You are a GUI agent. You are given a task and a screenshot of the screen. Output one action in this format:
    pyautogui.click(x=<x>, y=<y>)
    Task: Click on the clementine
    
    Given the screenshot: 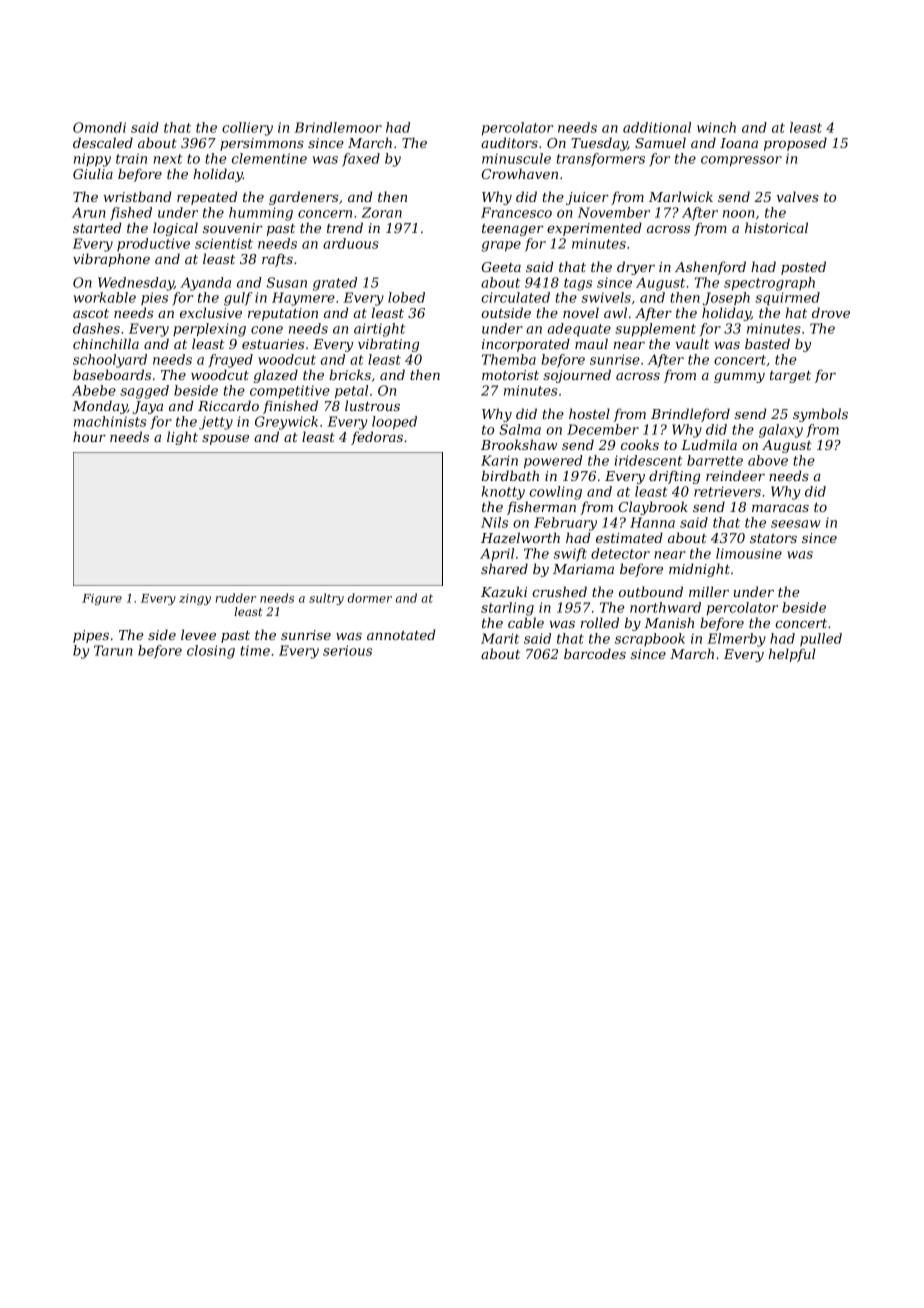 What is the action you would take?
    pyautogui.click(x=269, y=158)
